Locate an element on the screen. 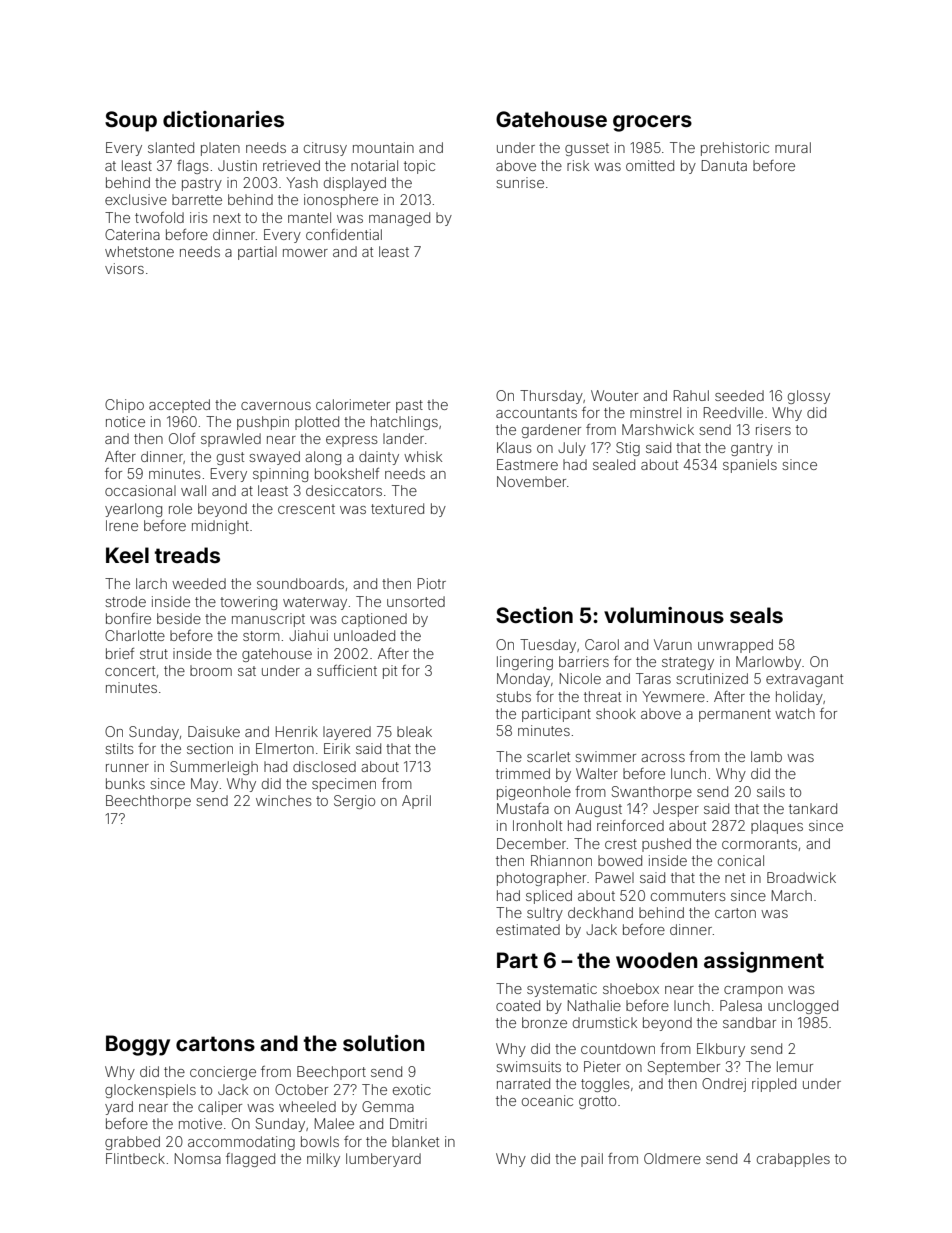  seeded is located at coordinates (739, 395).
